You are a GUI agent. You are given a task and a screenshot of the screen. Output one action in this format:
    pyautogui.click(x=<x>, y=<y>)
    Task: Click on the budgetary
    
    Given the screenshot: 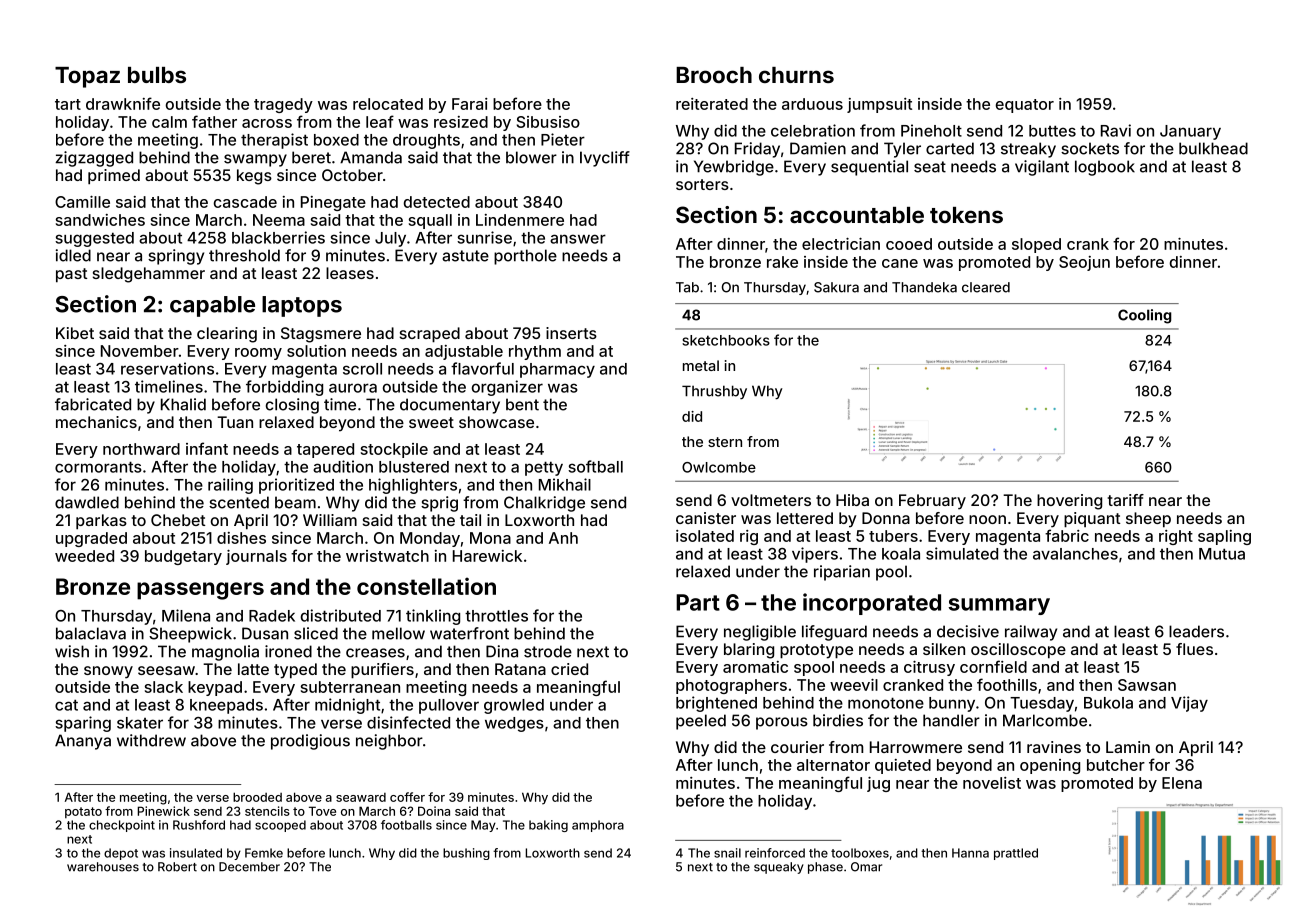 What is the action you would take?
    pyautogui.click(x=183, y=557)
